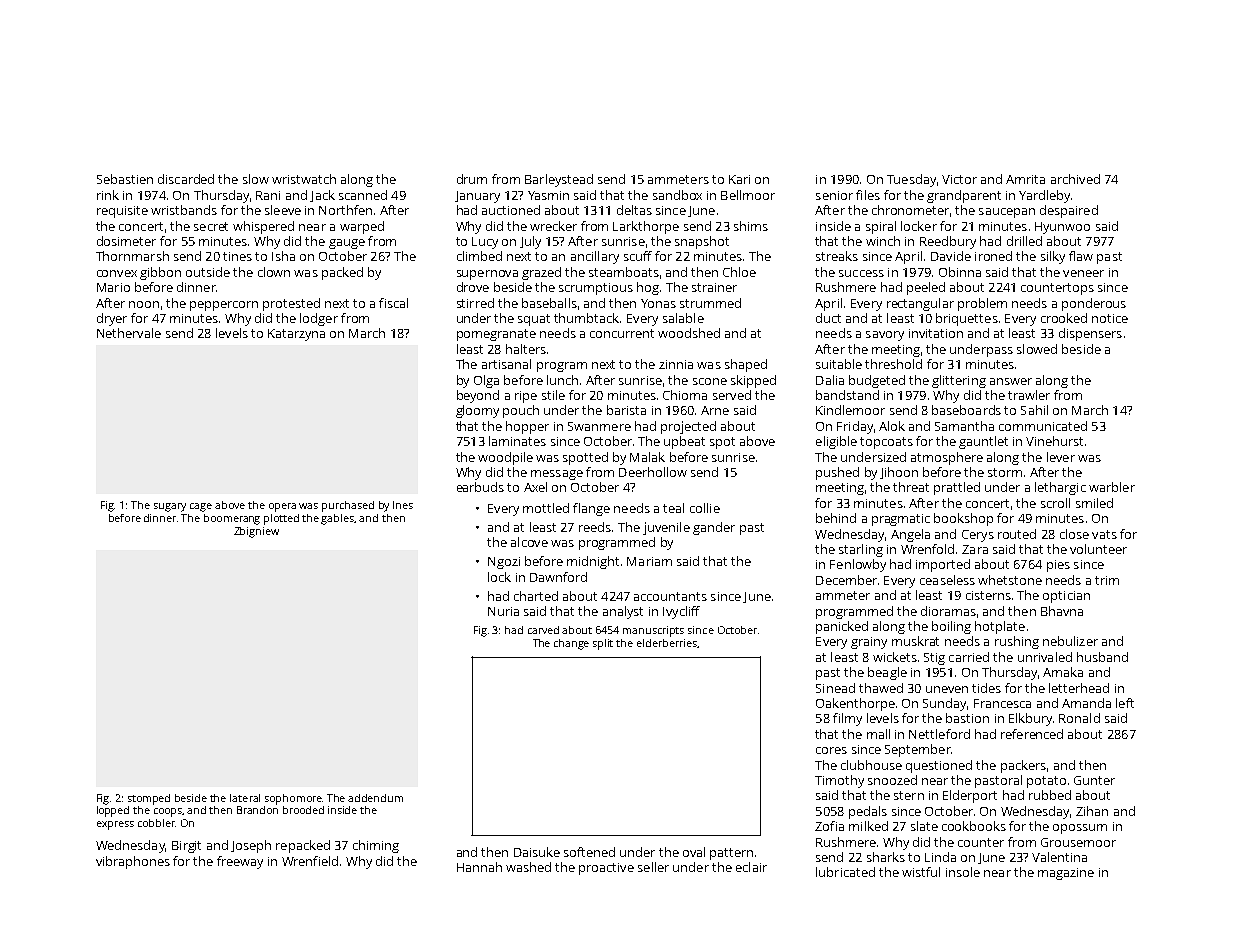 This page has height=952, width=1233. I want to click on Tuesday, so click(911, 180).
